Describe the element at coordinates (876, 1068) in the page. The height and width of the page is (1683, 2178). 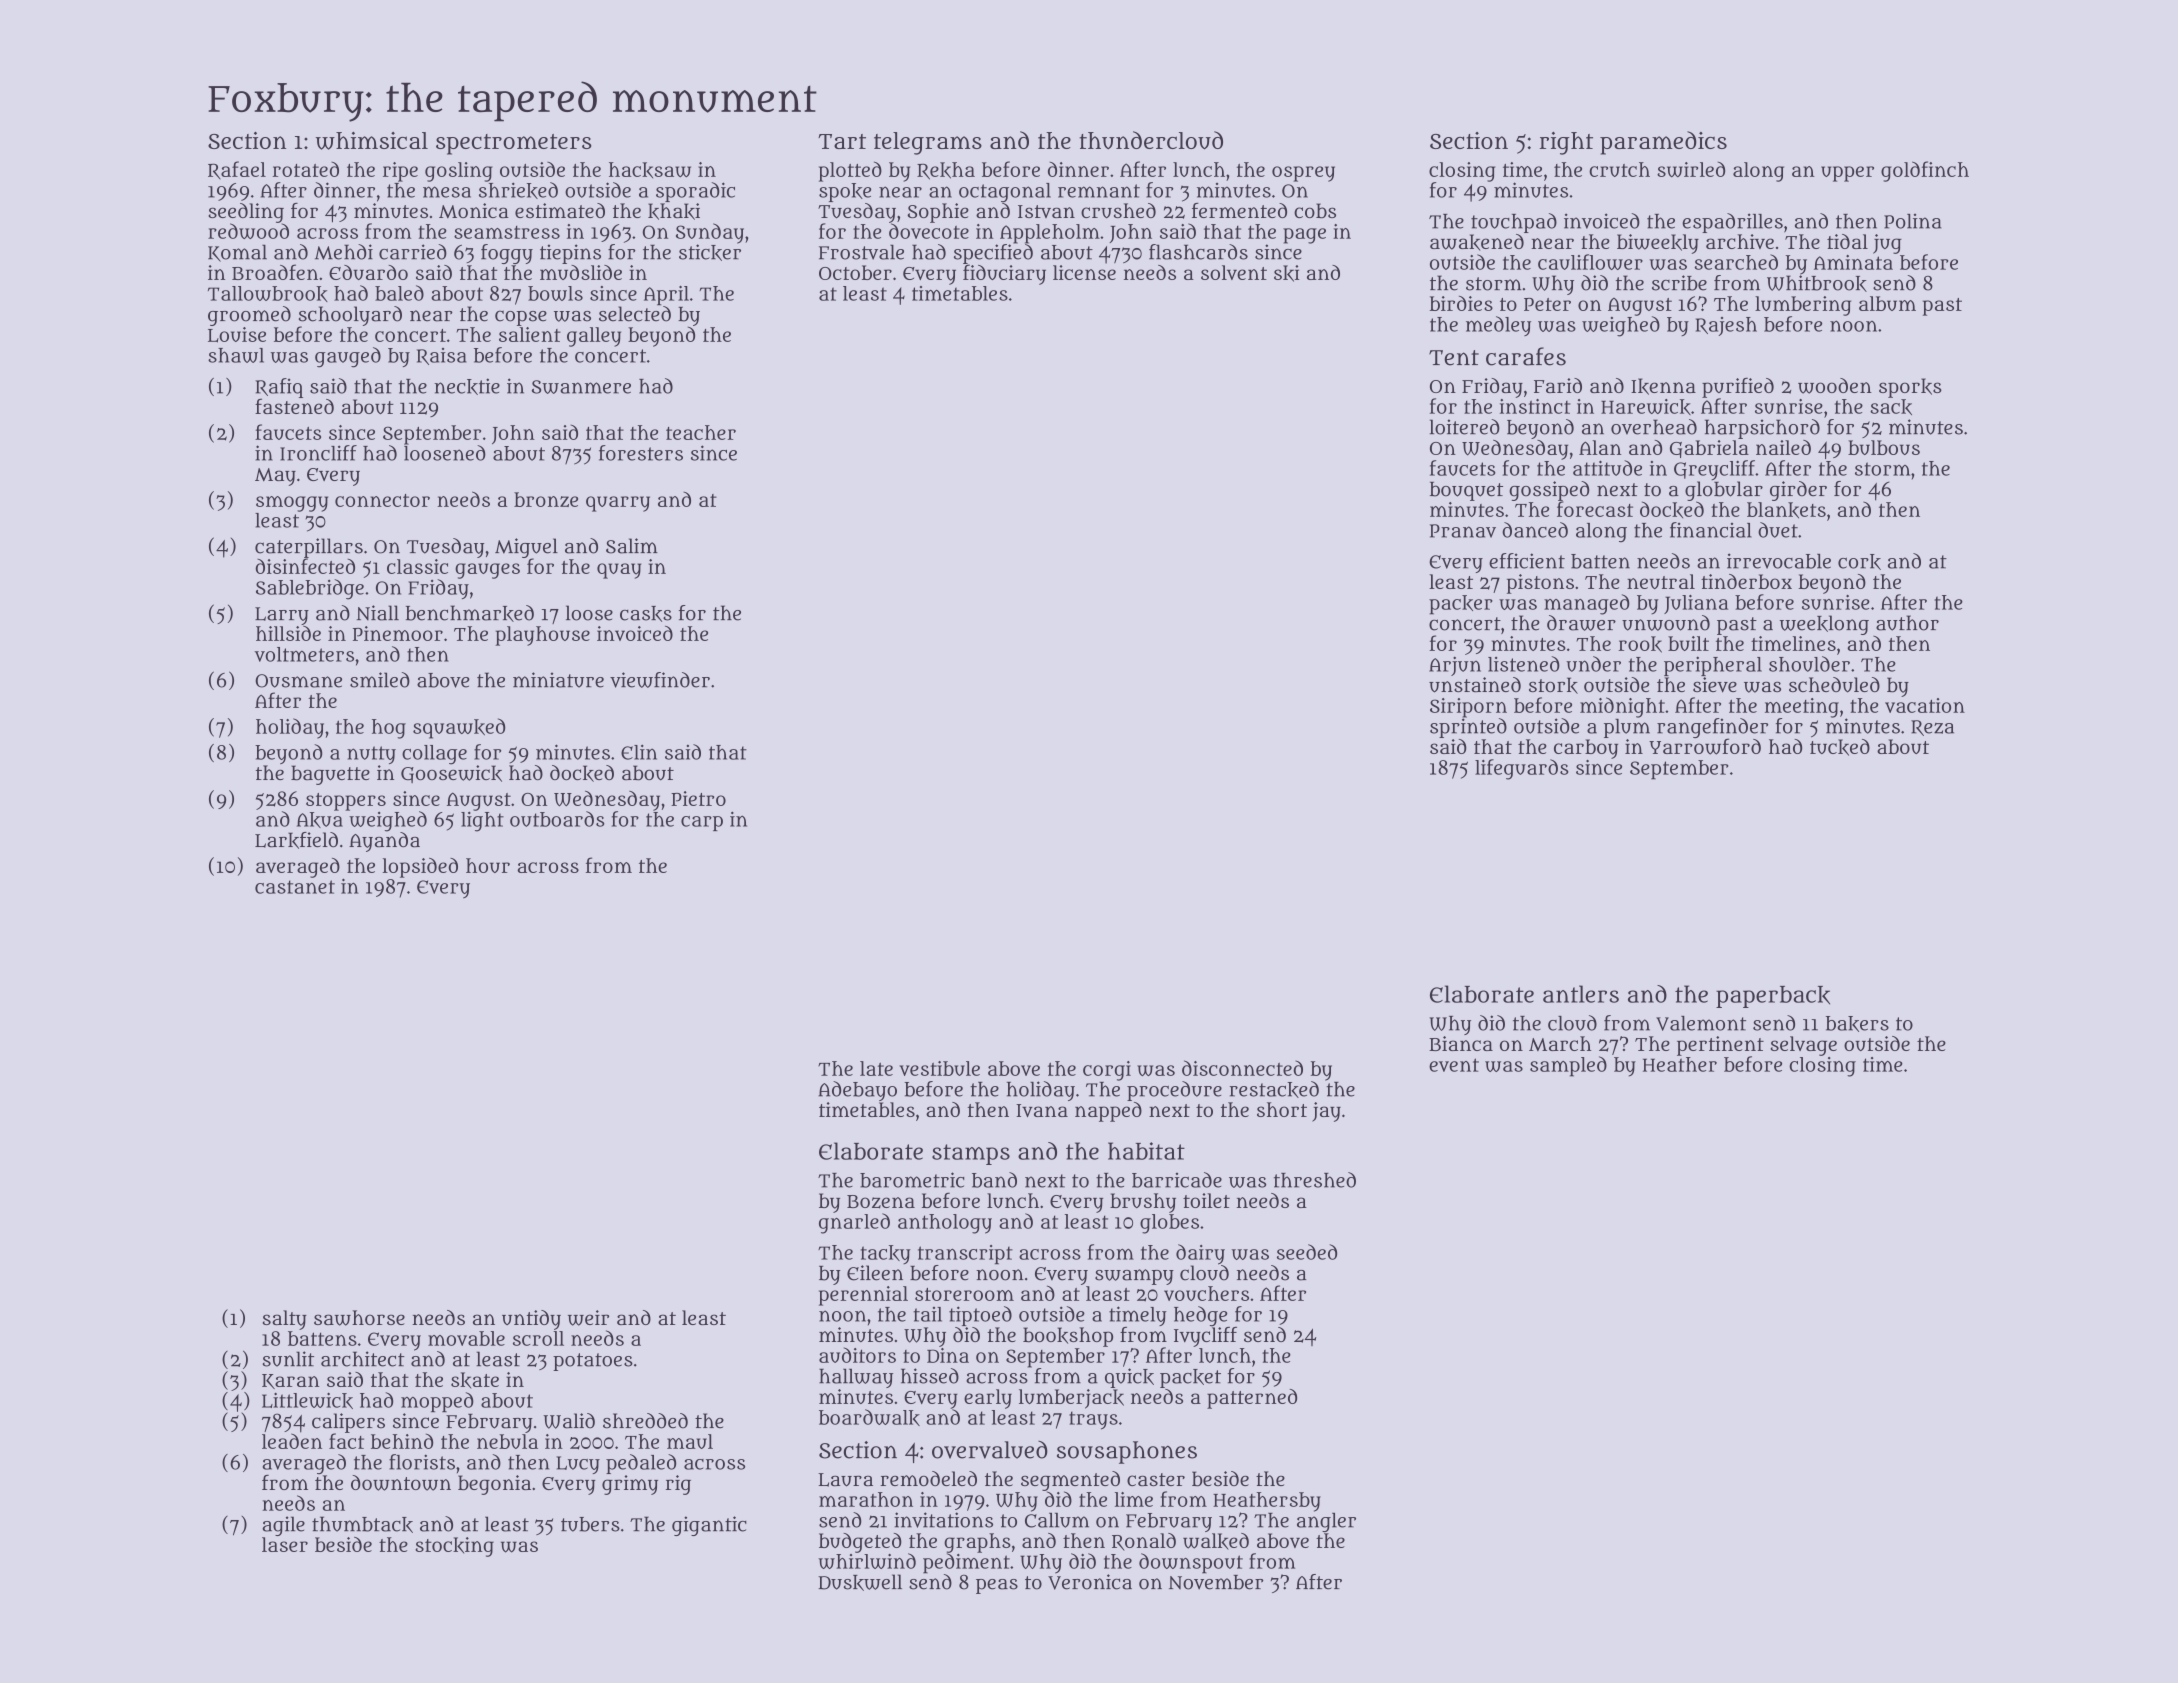
I see `late` at that location.
